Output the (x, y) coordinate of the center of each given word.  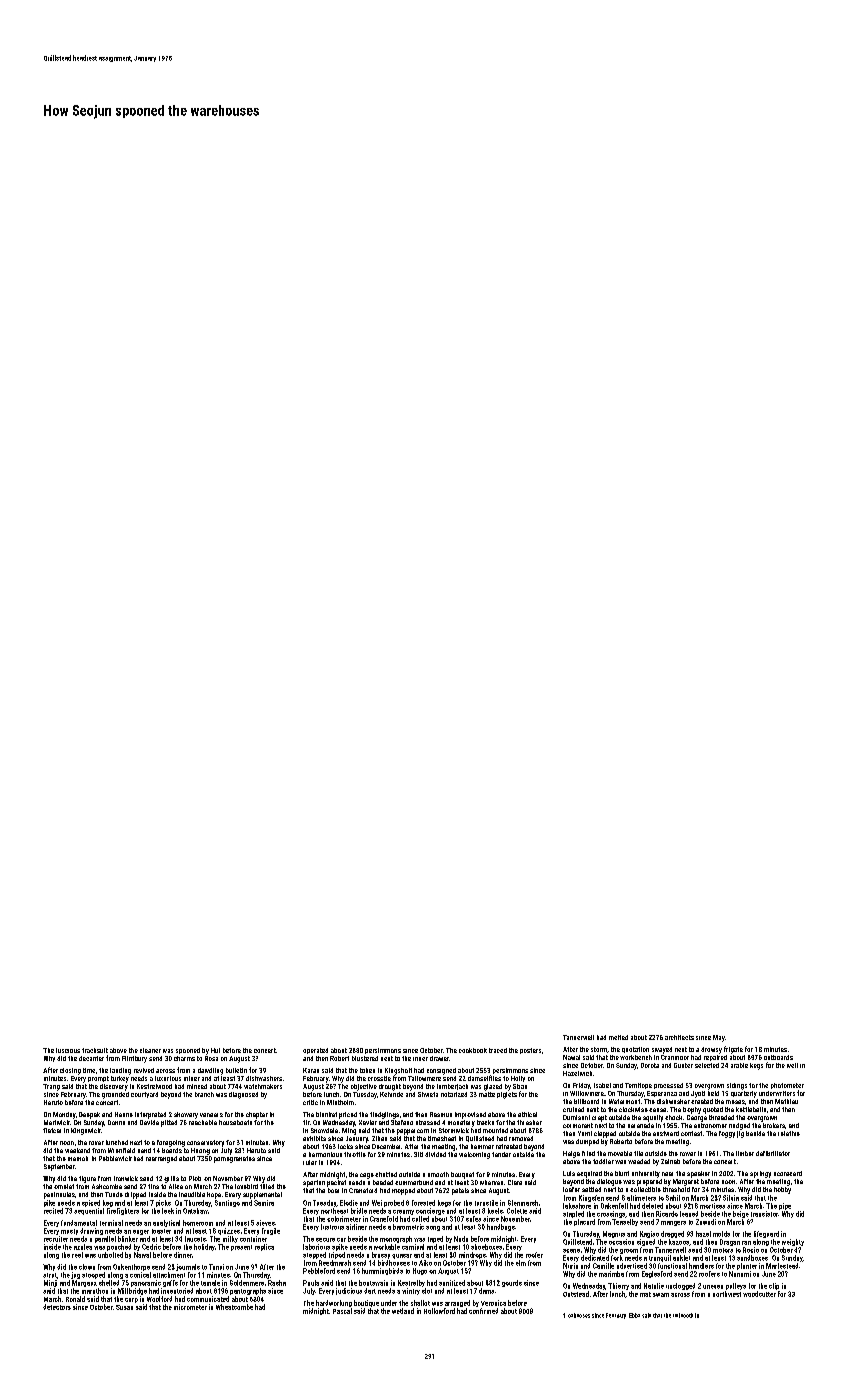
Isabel (602, 1085)
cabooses (579, 1315)
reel (77, 1255)
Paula (311, 1283)
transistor (764, 1214)
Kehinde (391, 1094)
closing (70, 1071)
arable (739, 1065)
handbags (501, 1227)
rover (96, 1143)
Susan (124, 1307)
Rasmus (441, 1114)
